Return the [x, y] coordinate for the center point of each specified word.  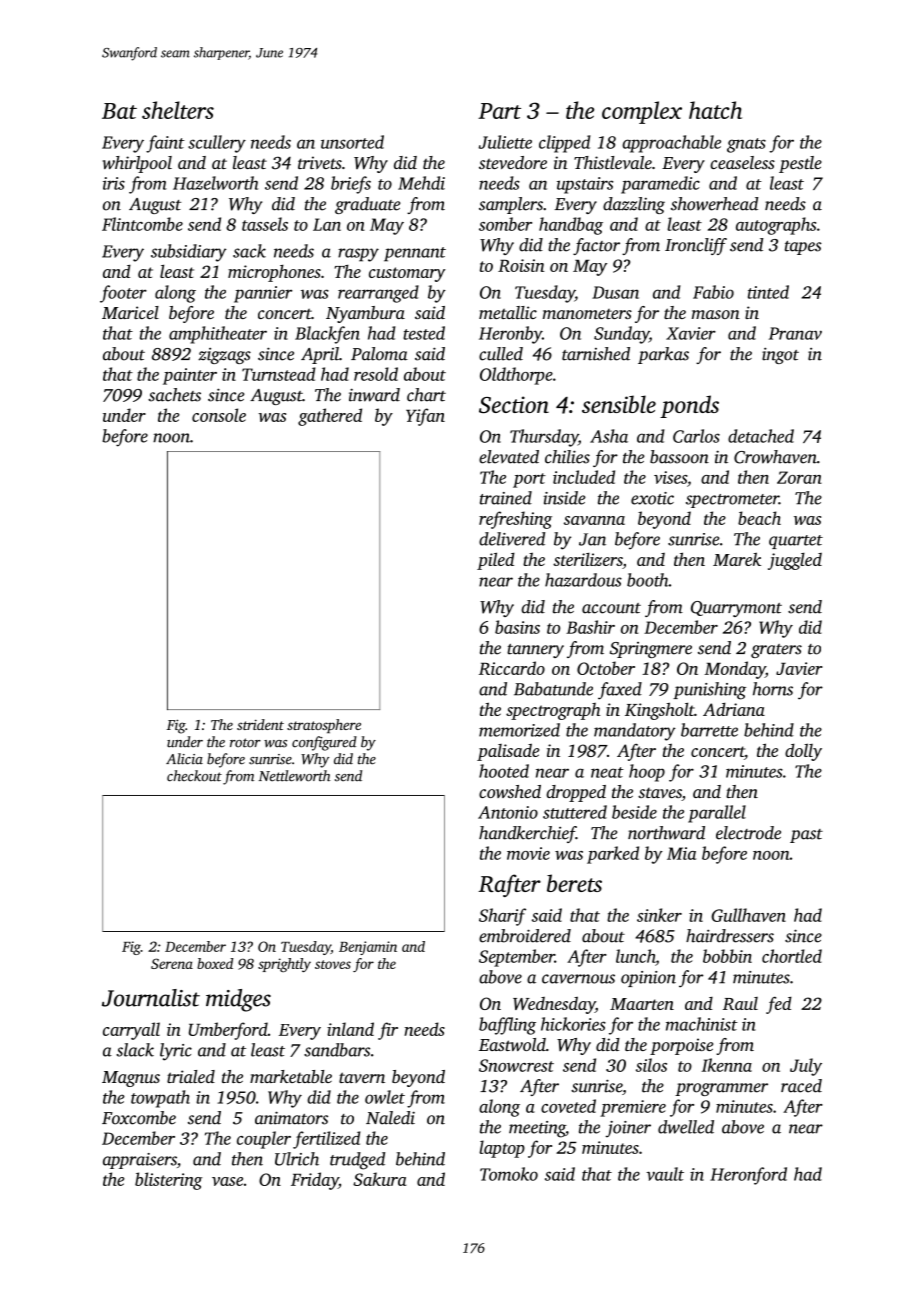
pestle [800, 164]
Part [499, 111]
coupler [264, 1140]
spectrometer [732, 501]
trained [506, 498]
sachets [174, 395]
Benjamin [368, 948]
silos [651, 1065]
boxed [215, 963]
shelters [178, 110]
